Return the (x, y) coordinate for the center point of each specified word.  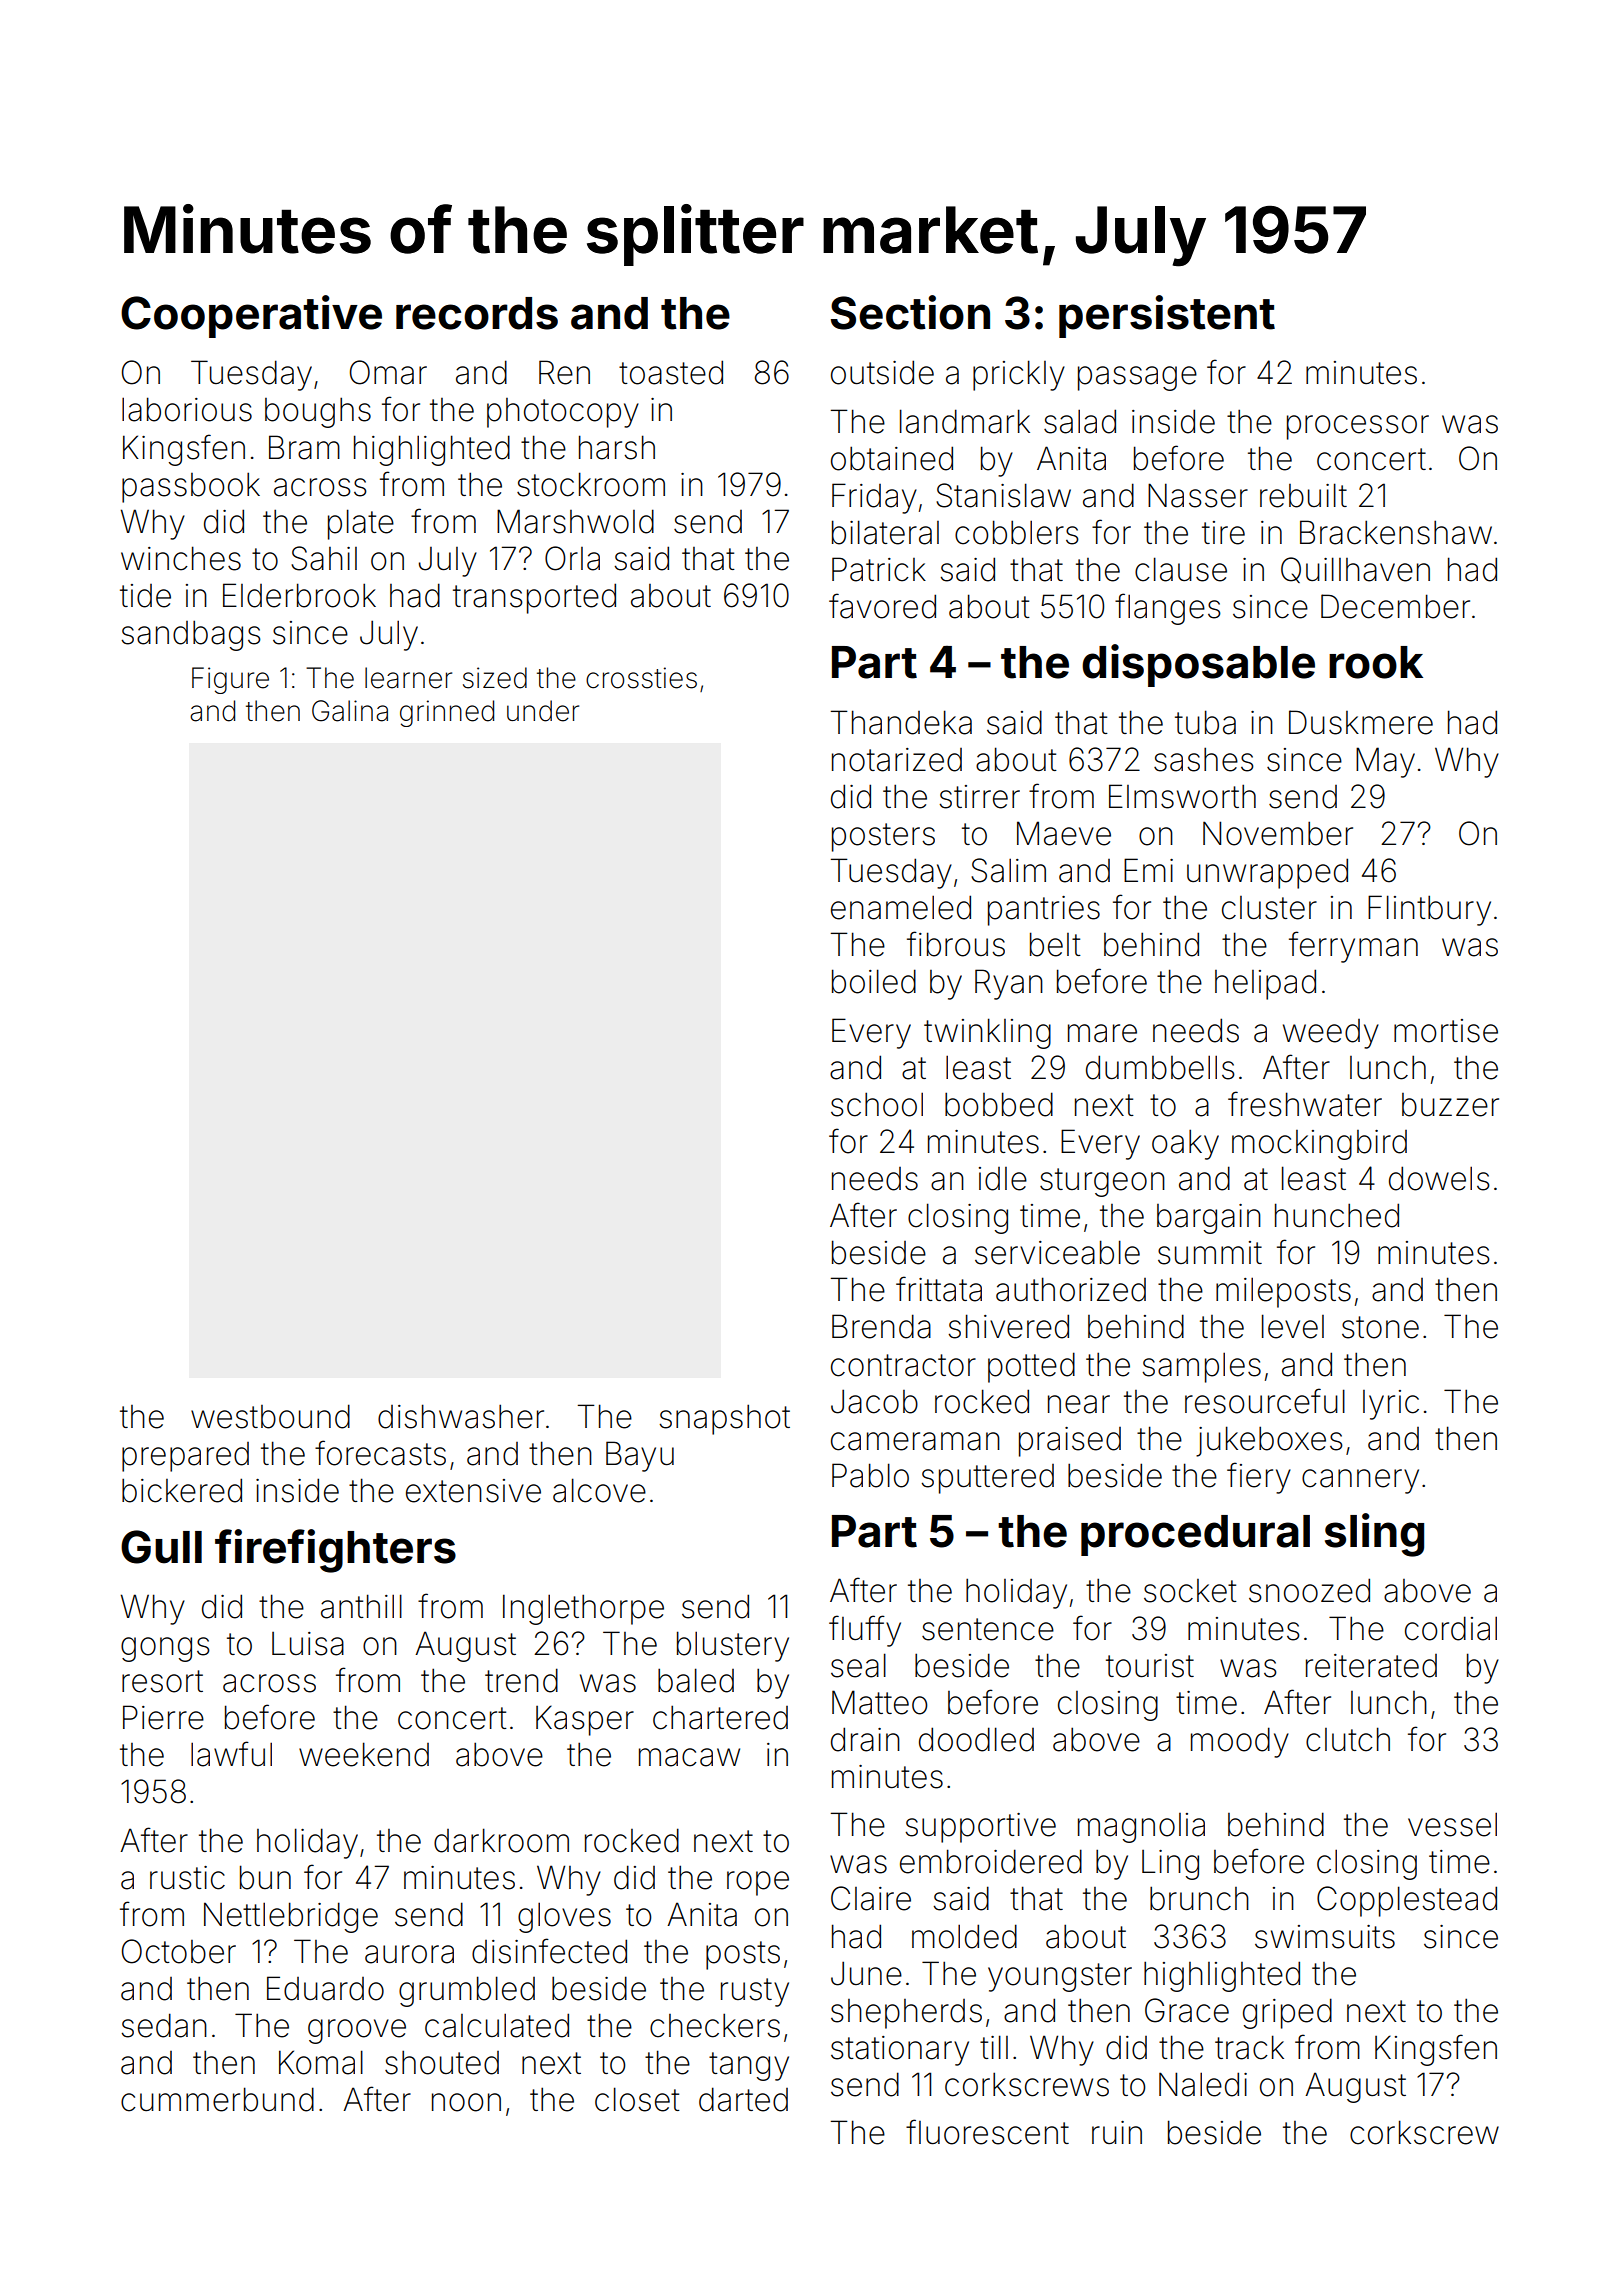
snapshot (724, 1419)
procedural (1195, 1535)
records (477, 313)
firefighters (335, 1551)
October (179, 1951)
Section (910, 312)
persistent (1167, 316)
